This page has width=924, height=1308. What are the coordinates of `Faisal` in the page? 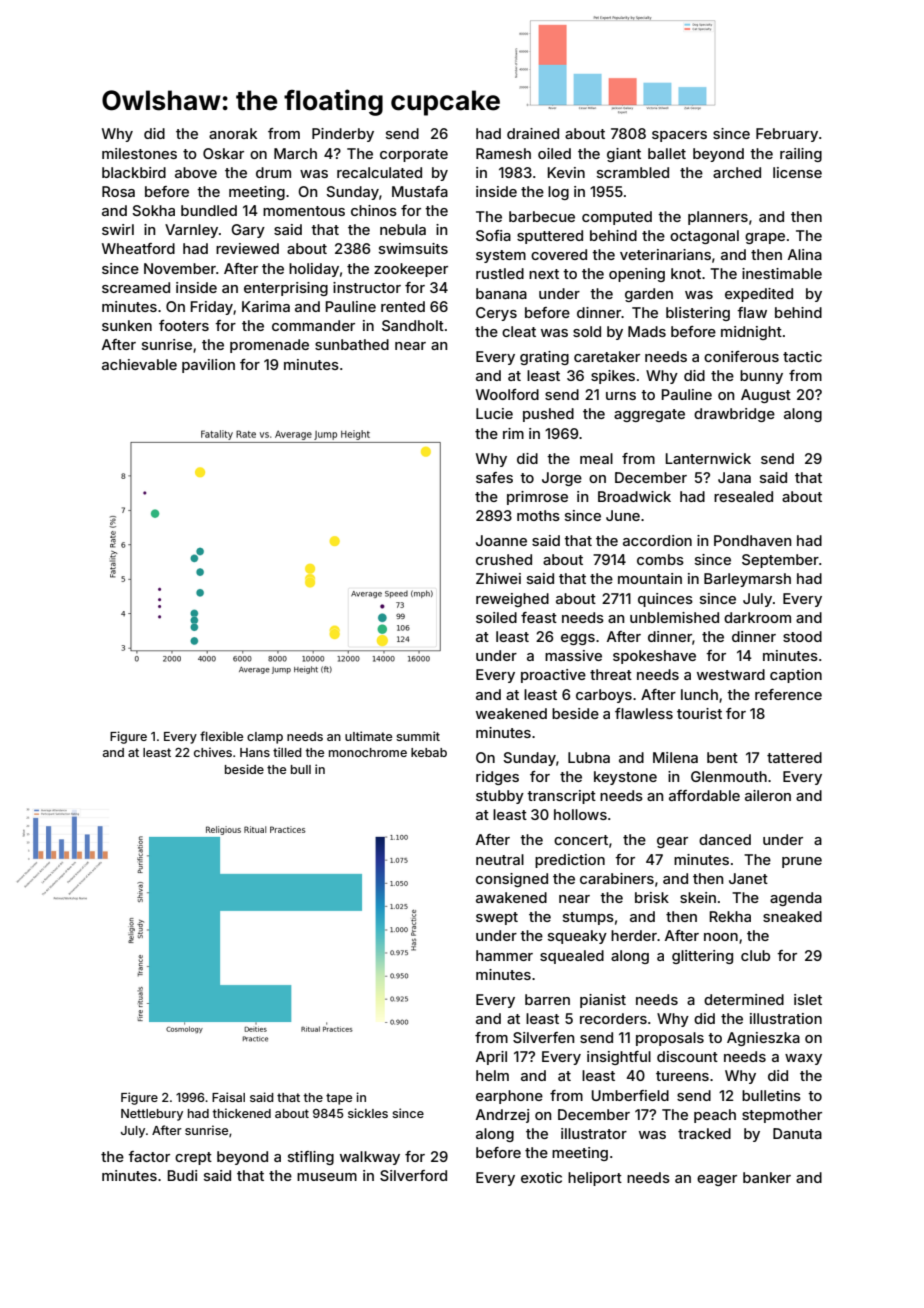 It's located at (228, 1097).
